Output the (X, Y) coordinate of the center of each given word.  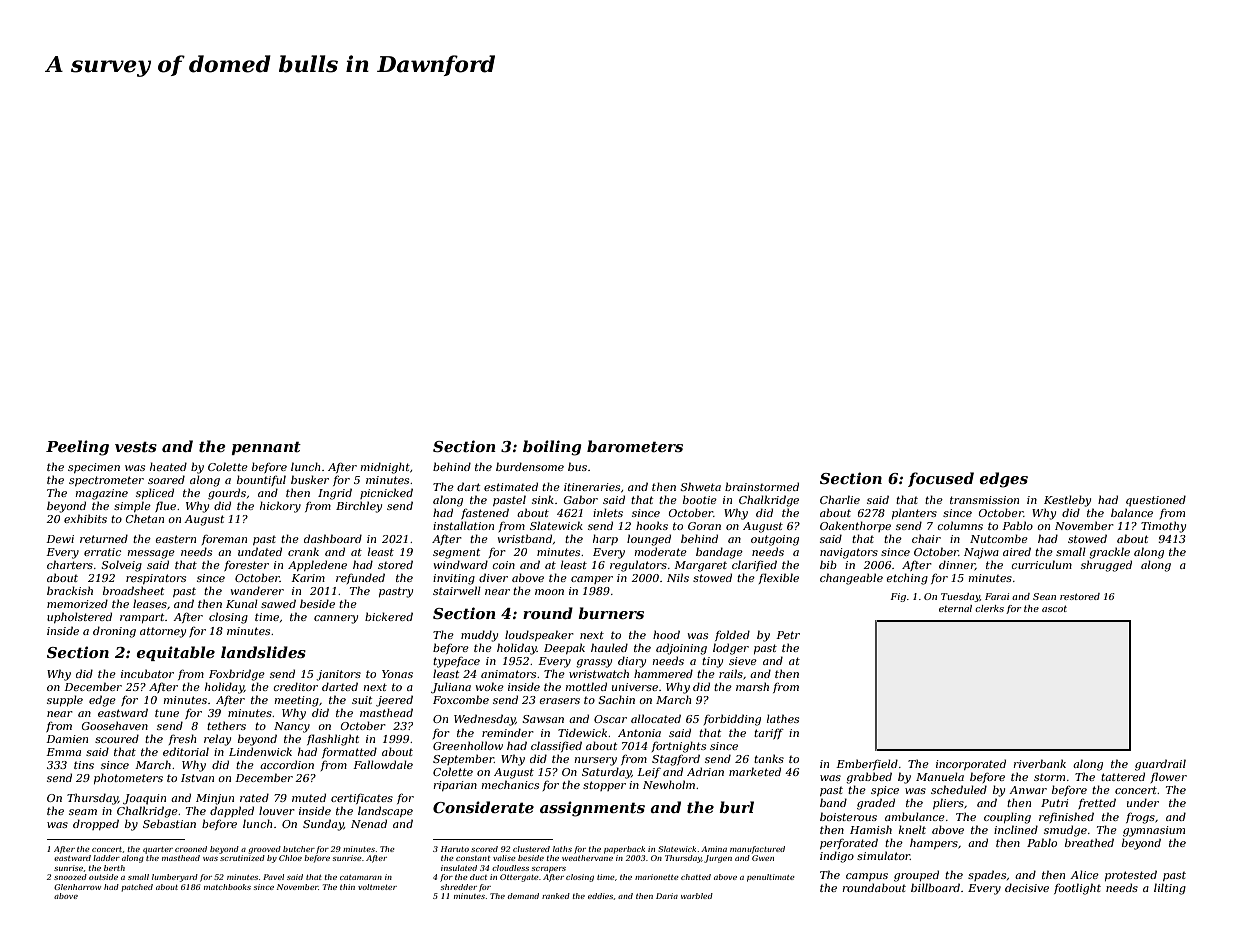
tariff (769, 734)
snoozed (70, 877)
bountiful (261, 480)
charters (70, 564)
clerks (989, 608)
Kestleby (1067, 501)
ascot (1054, 608)
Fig (898, 597)
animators (508, 674)
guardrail (1160, 765)
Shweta (700, 486)
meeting (297, 701)
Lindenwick (260, 751)
